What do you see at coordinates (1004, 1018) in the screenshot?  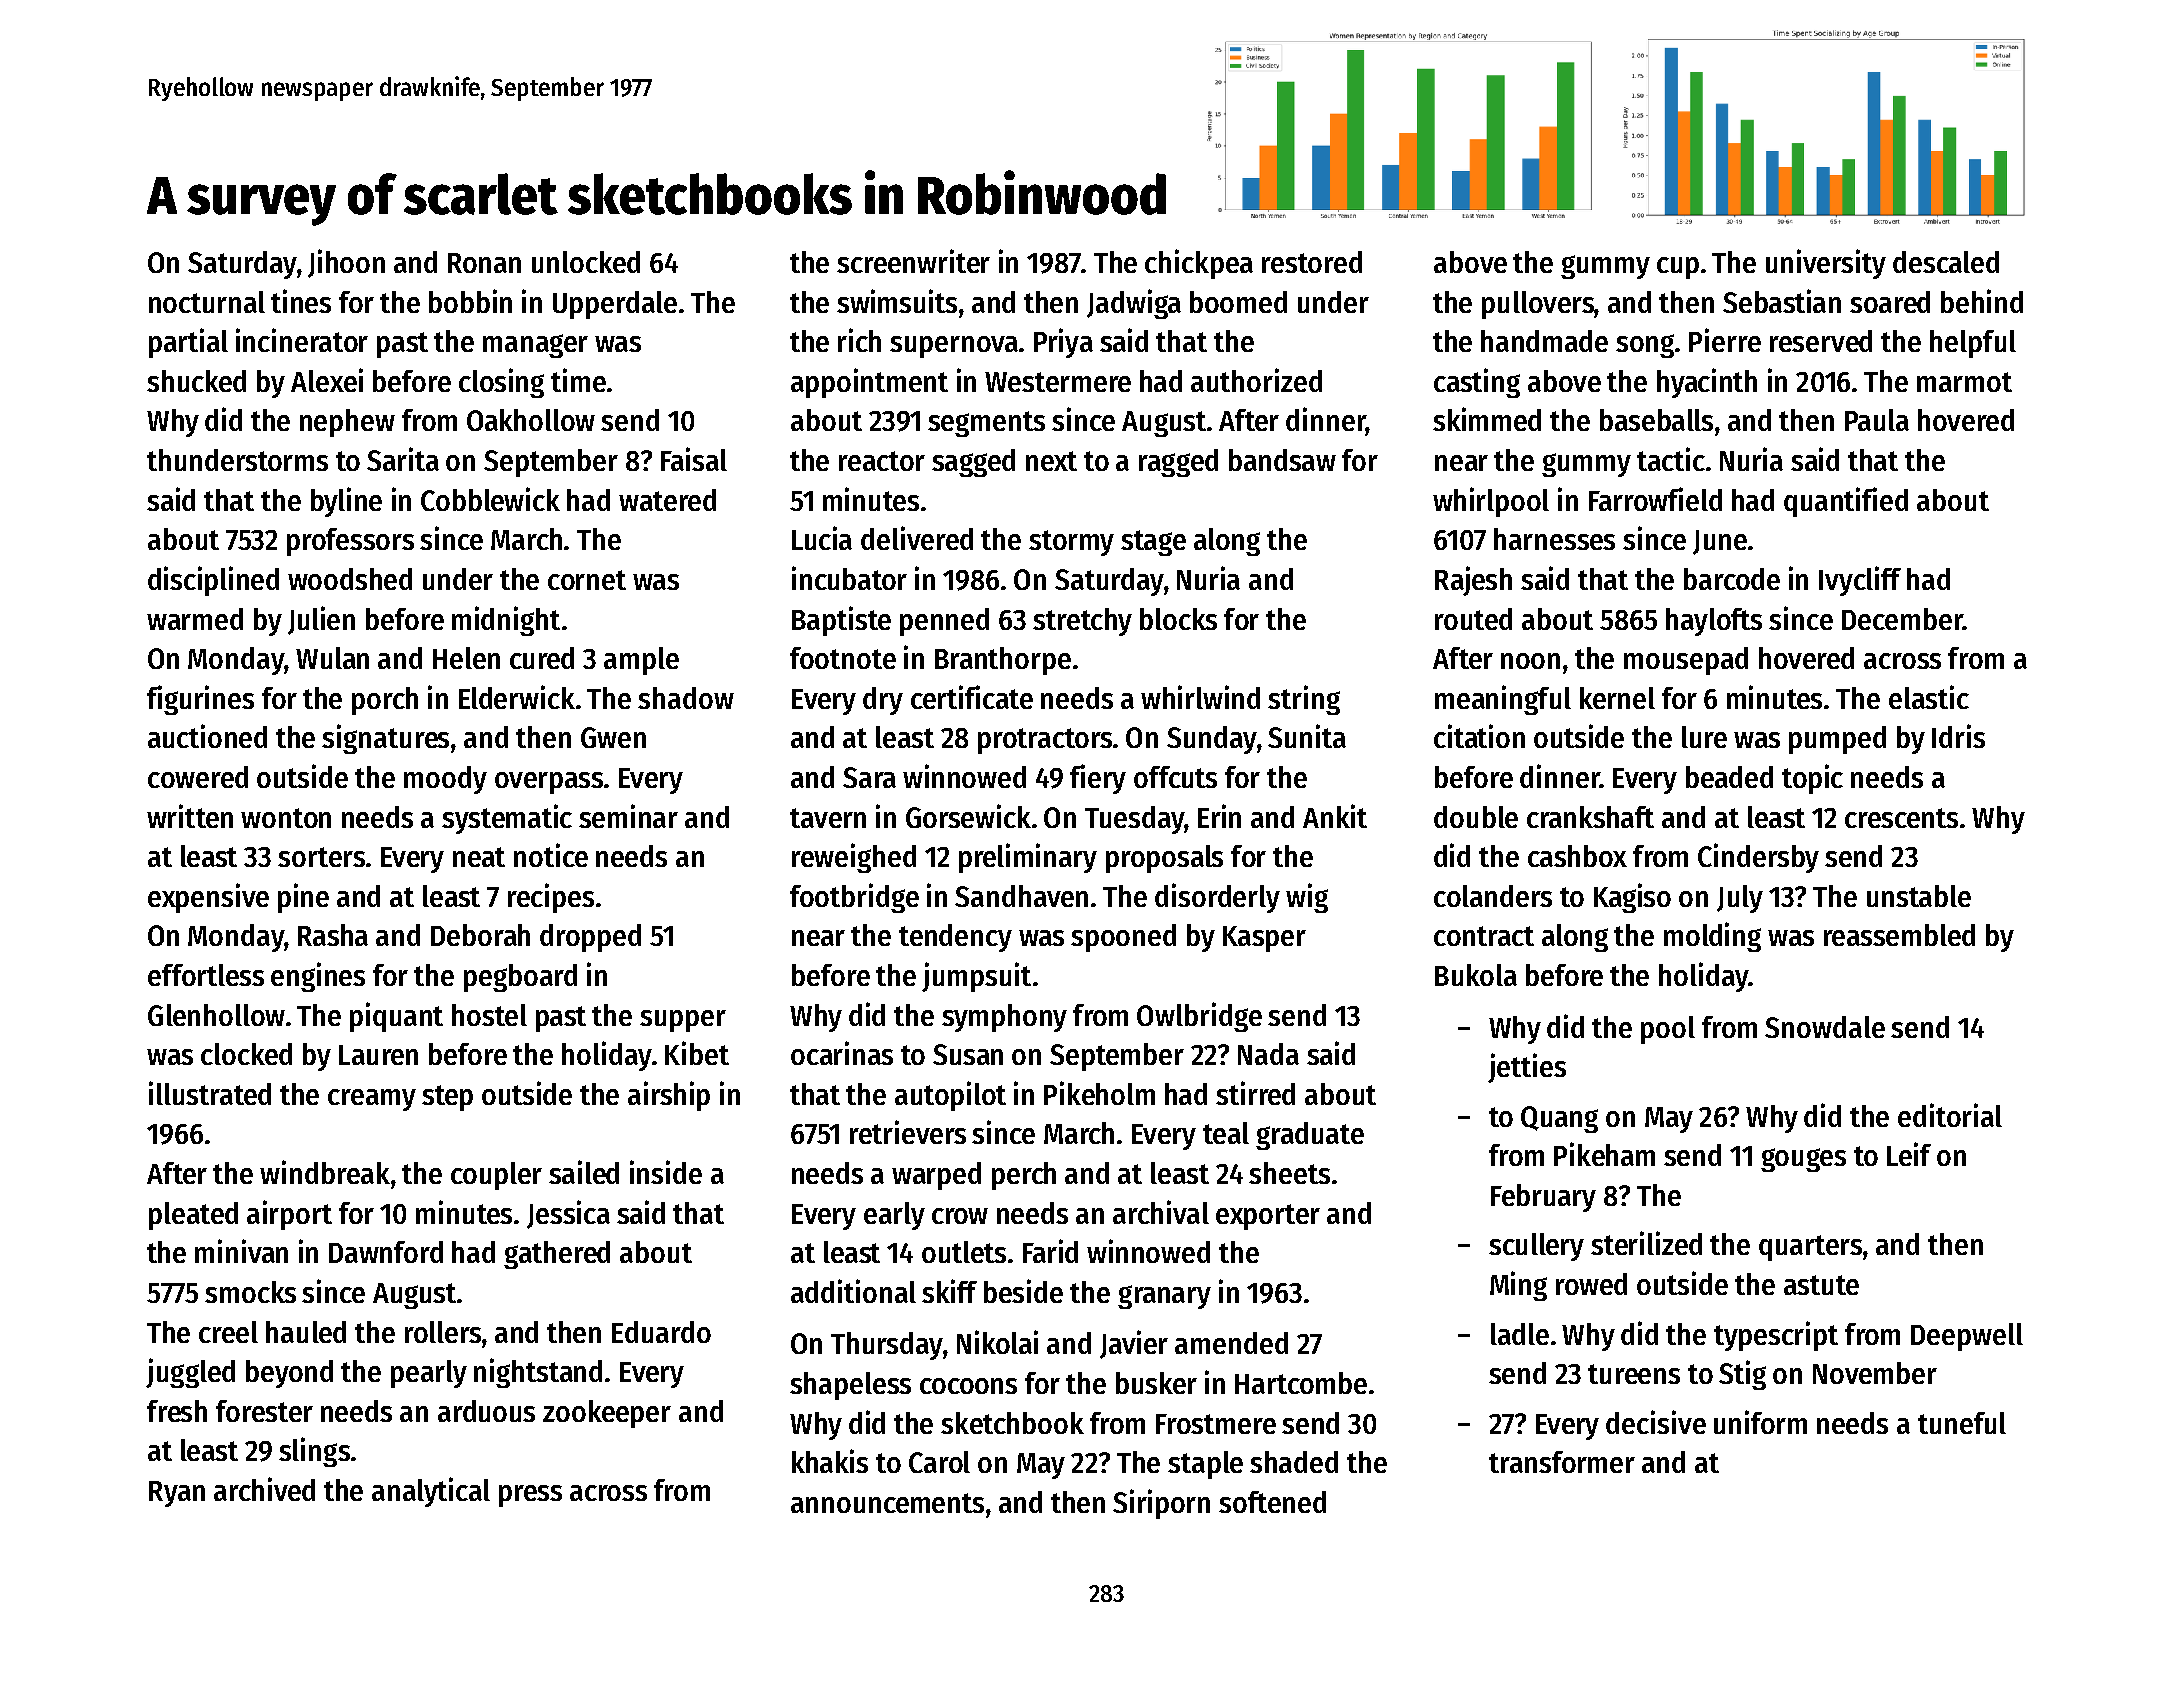 I see `symphony` at bounding box center [1004, 1018].
